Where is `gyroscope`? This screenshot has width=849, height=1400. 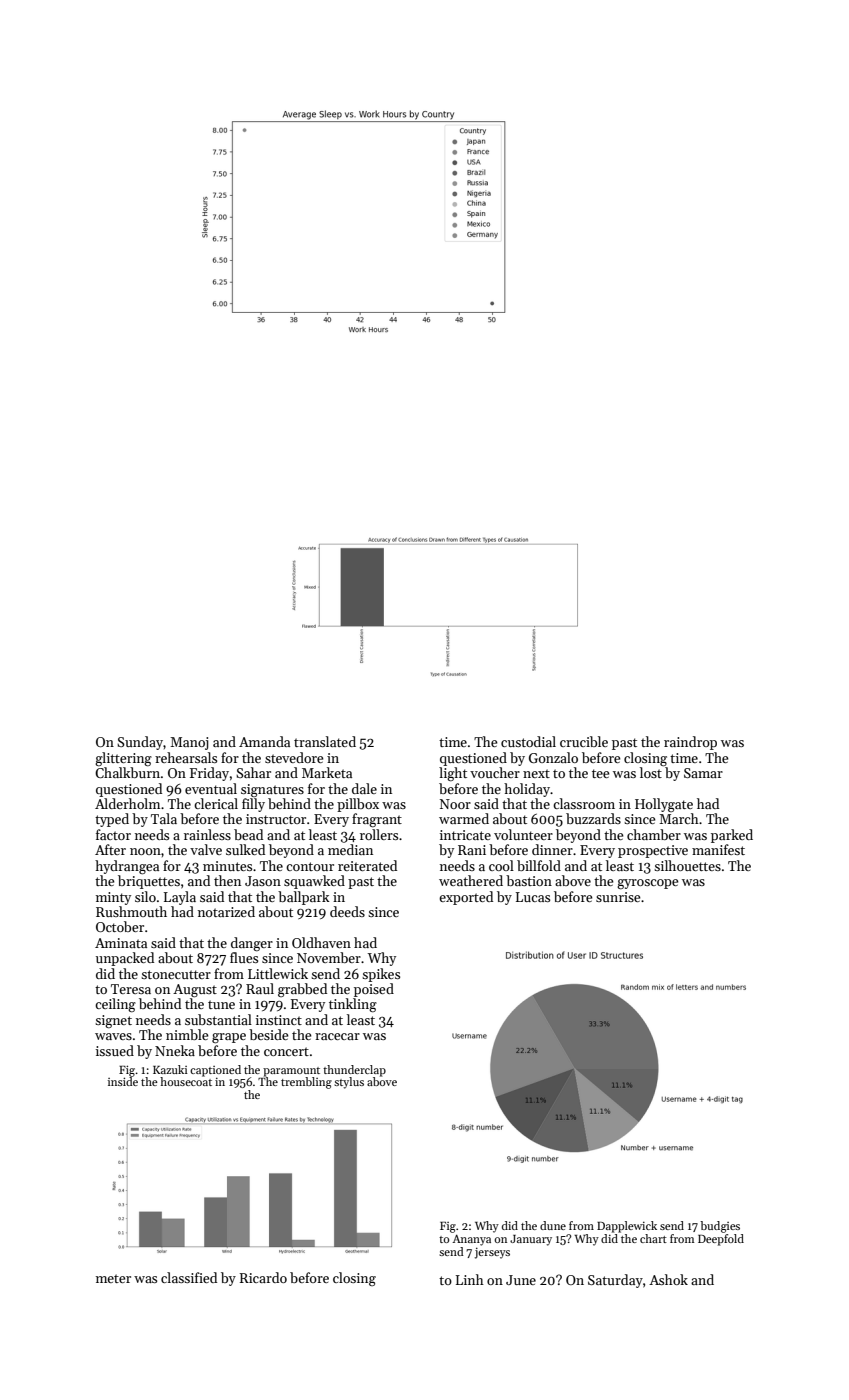 gyroscope is located at coordinates (647, 884).
